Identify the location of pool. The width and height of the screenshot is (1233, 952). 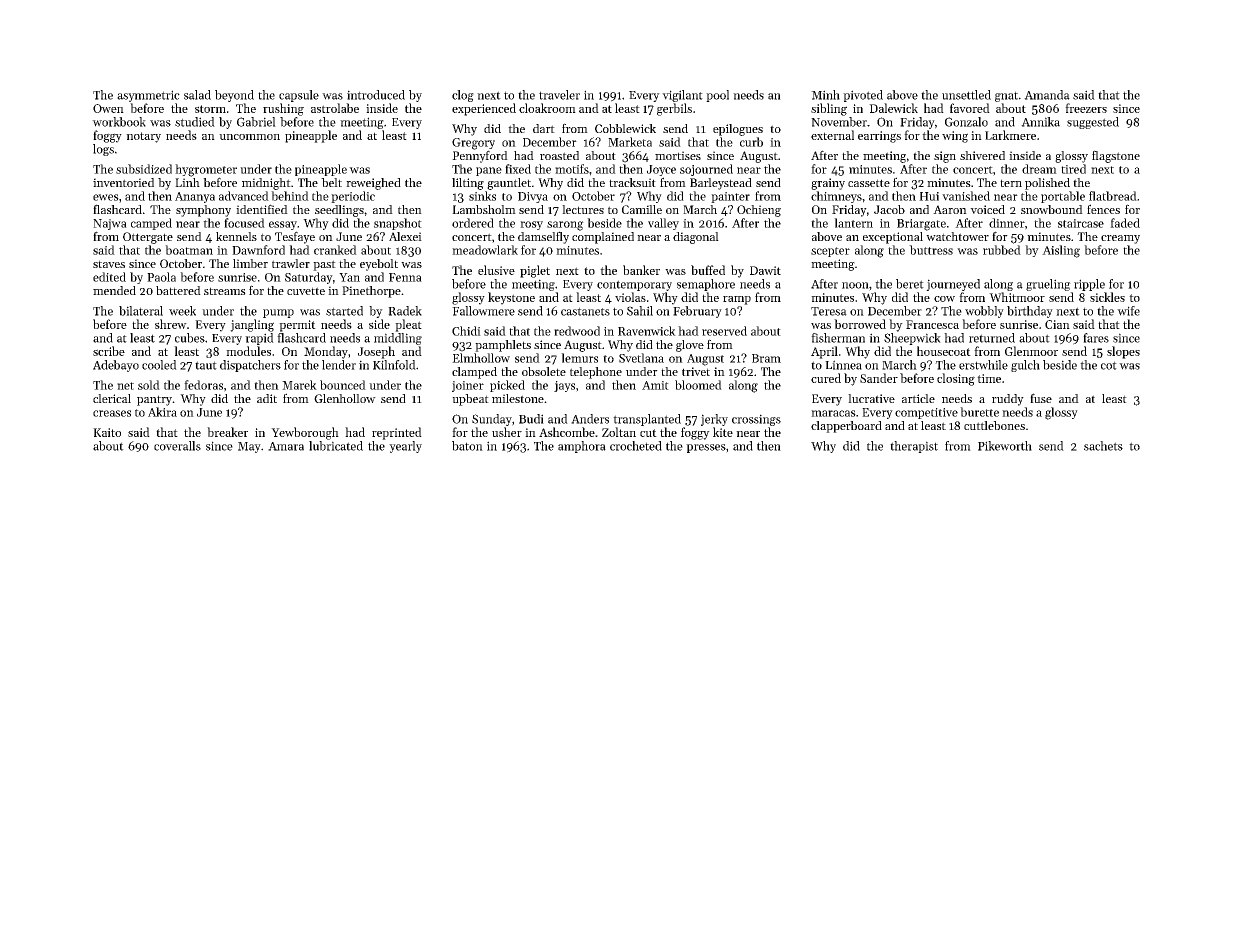
(717, 96).
